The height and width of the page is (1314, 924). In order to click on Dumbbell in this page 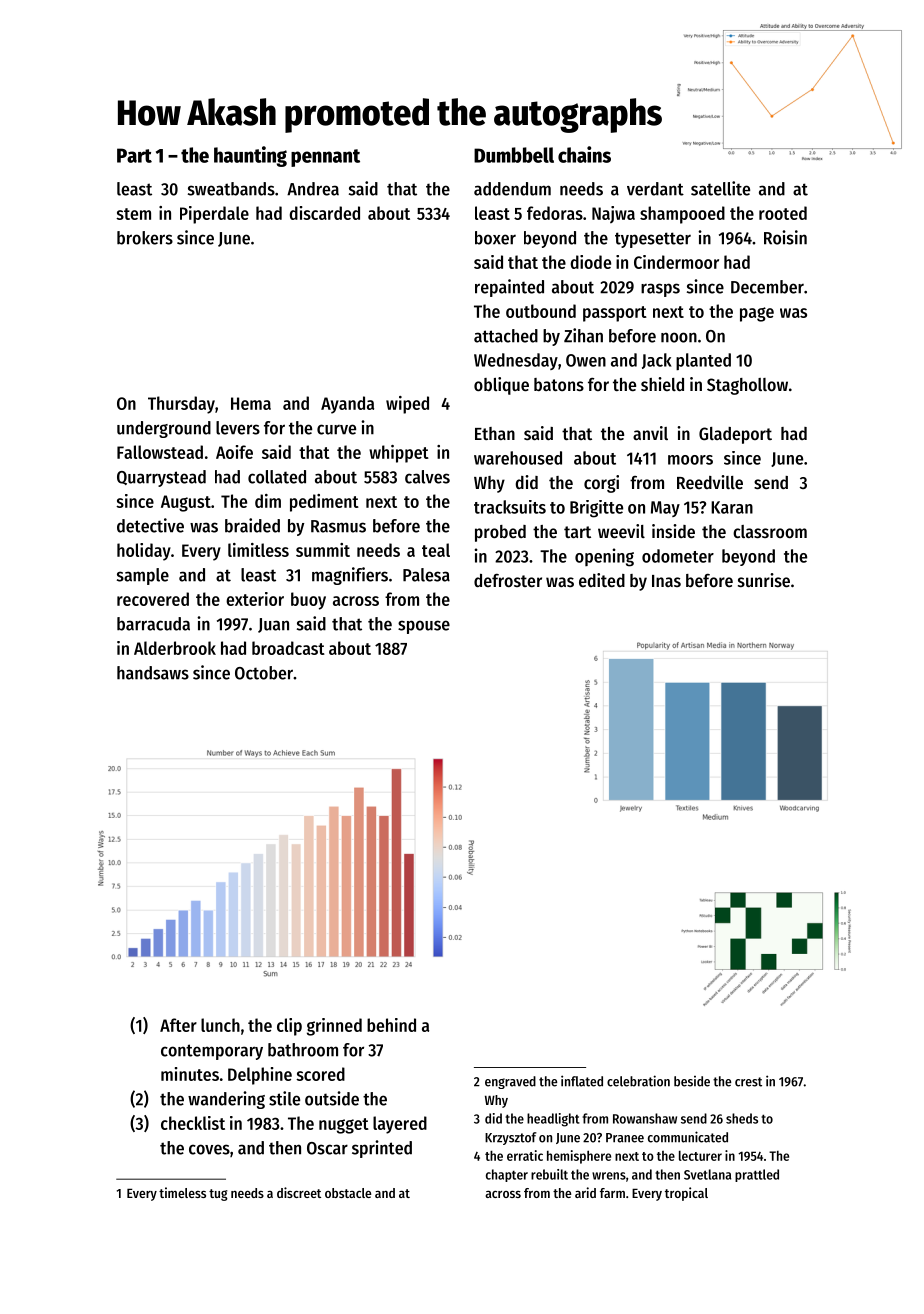, I will do `click(514, 155)`.
